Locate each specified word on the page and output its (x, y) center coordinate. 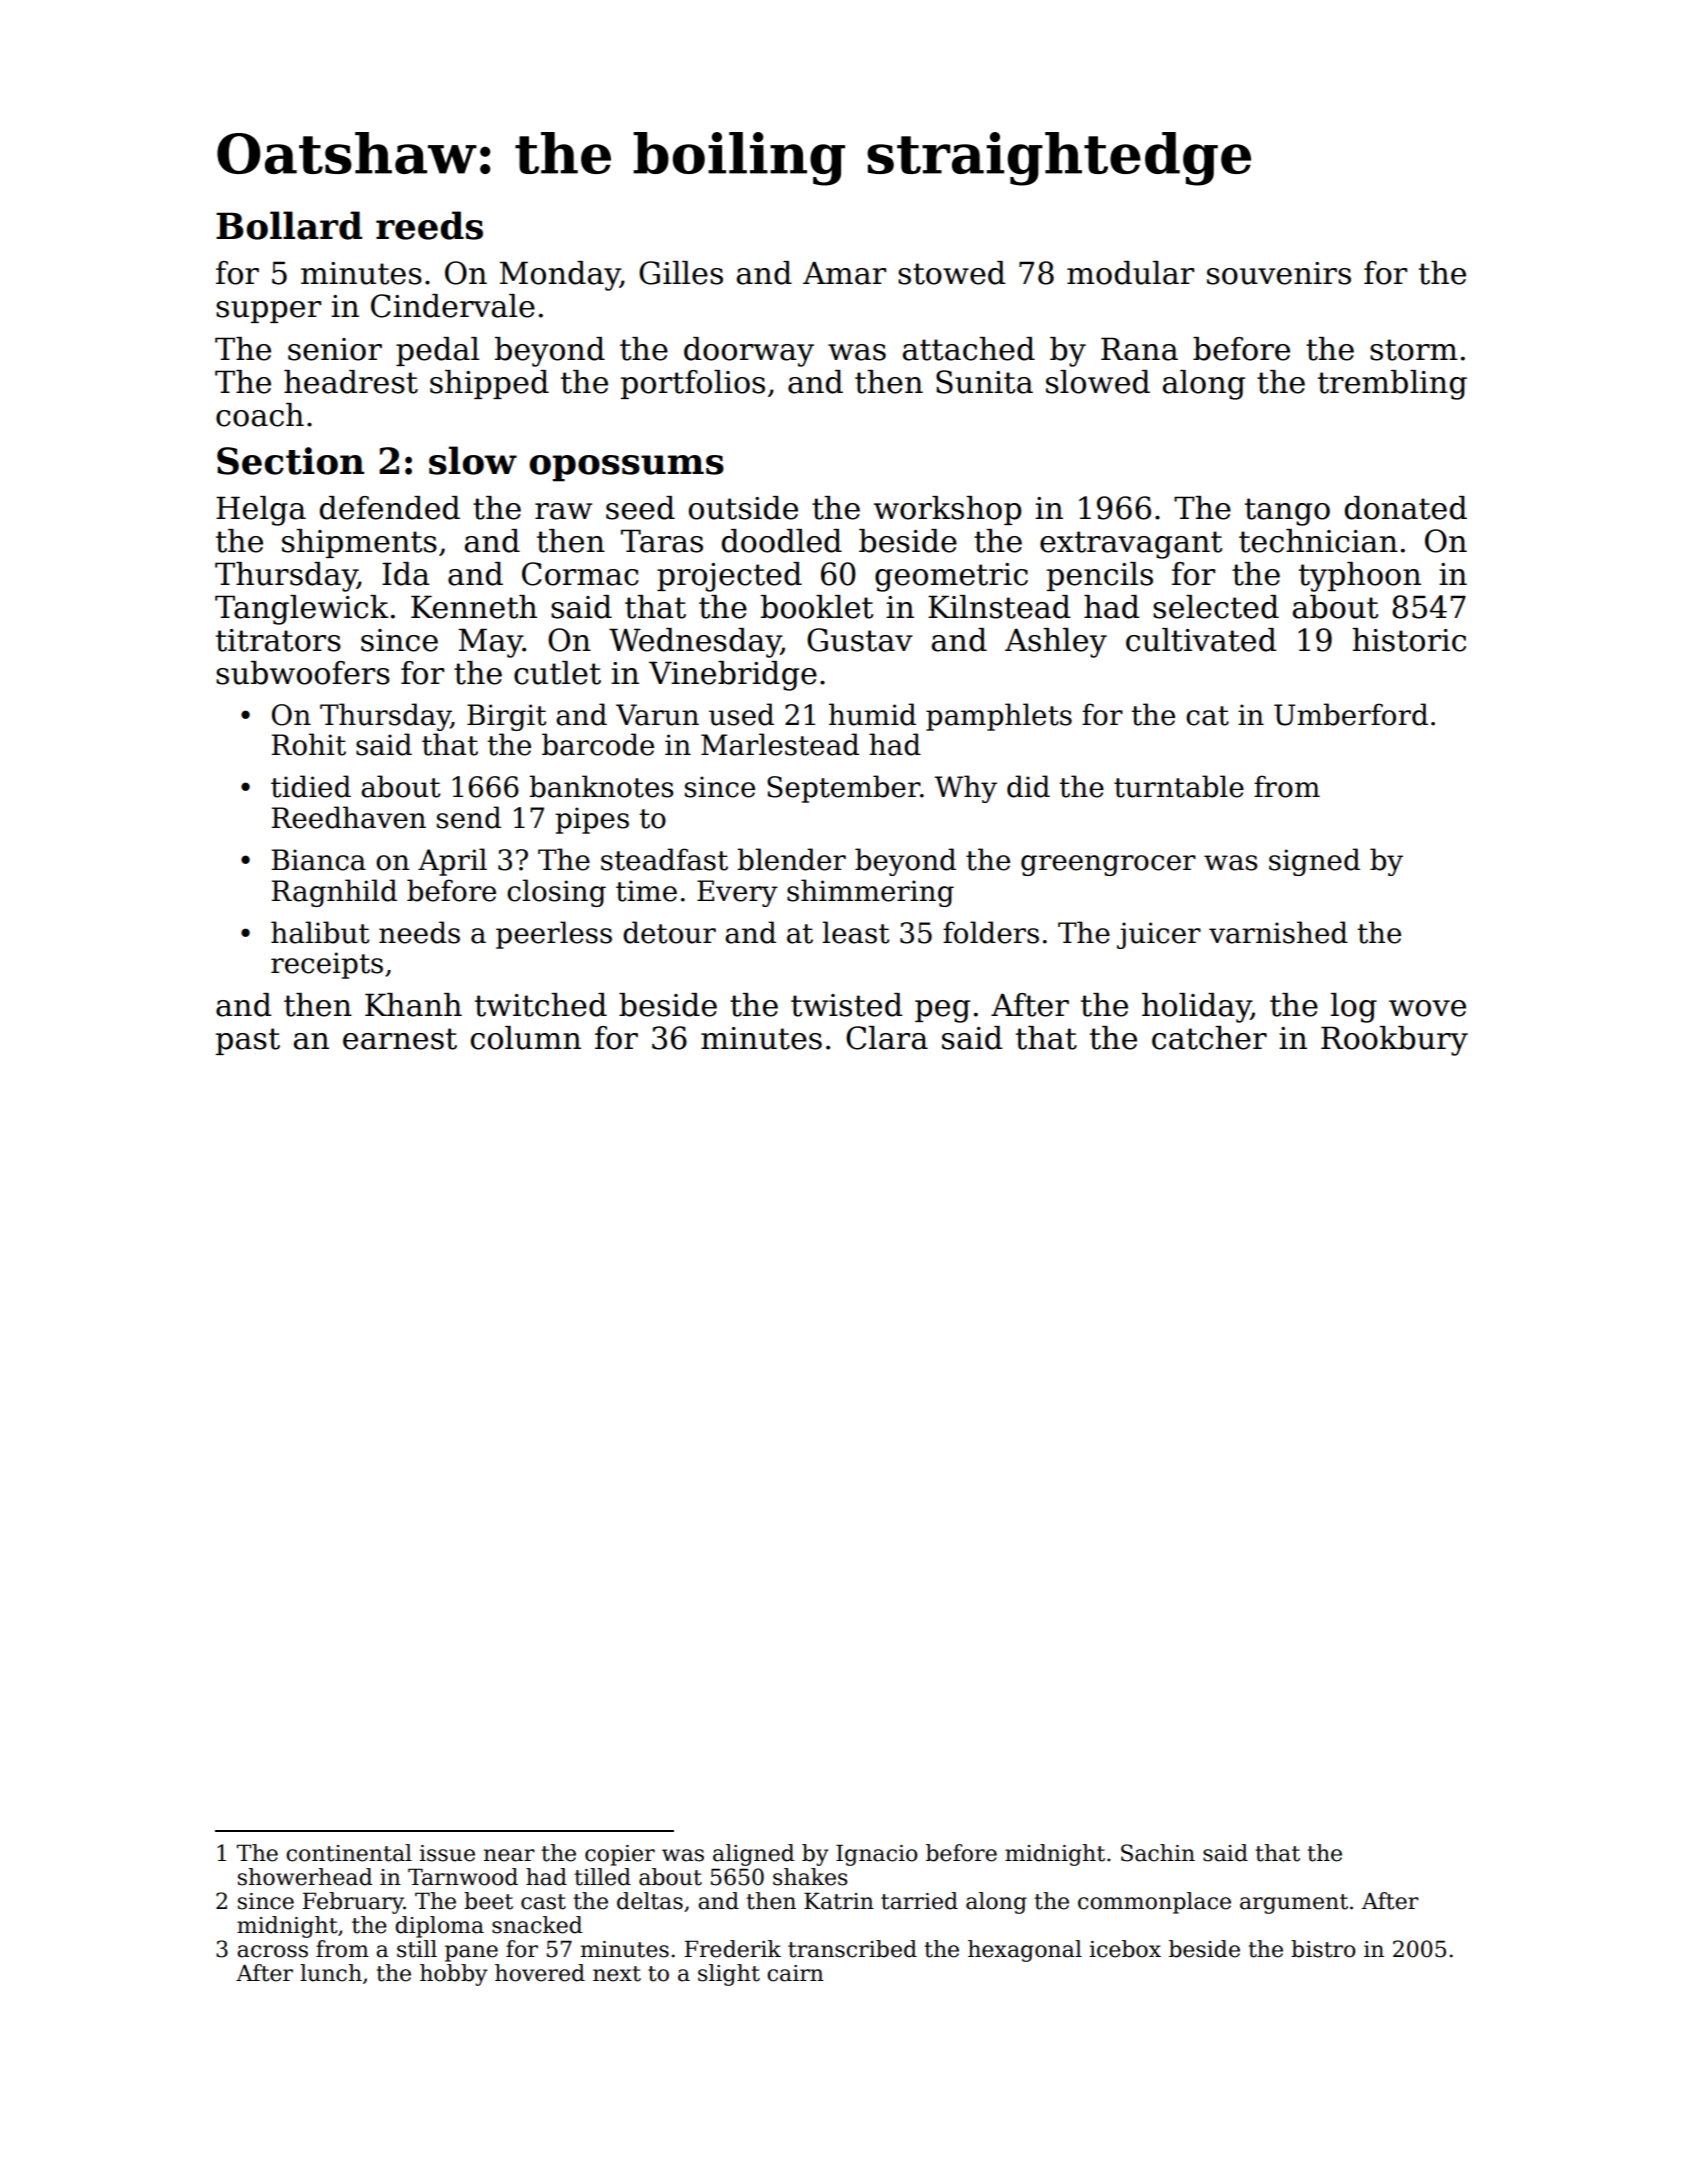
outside (743, 508)
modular (1130, 273)
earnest (400, 1039)
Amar (844, 273)
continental (349, 1853)
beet (488, 1901)
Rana (1139, 349)
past (248, 1041)
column (526, 1038)
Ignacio (877, 1855)
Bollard (289, 225)
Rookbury (1394, 1041)
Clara (887, 1038)
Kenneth (474, 607)
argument (1294, 1904)
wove (1427, 1008)
